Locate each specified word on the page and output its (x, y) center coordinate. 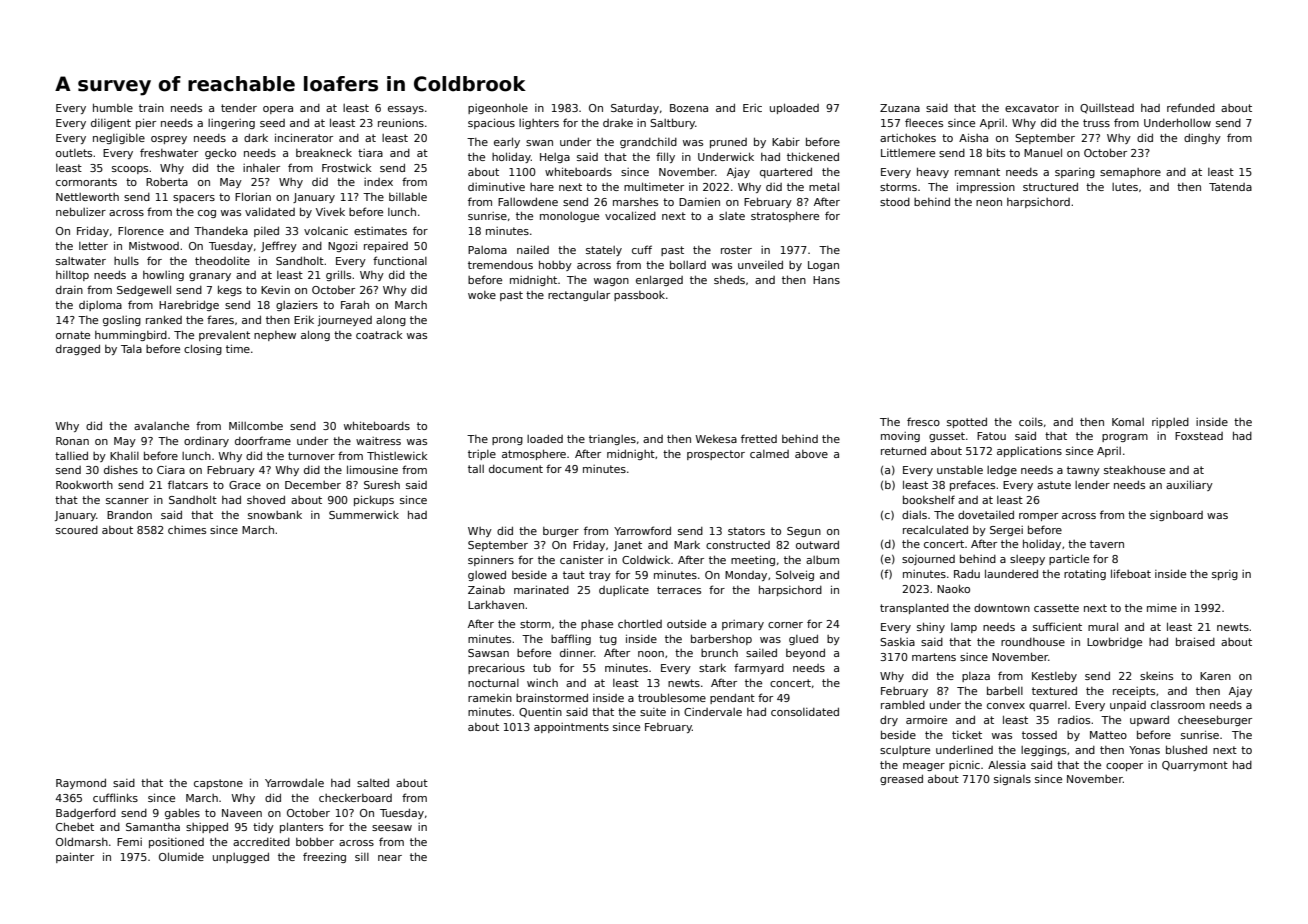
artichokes (908, 137)
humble (113, 107)
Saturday (635, 108)
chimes (187, 530)
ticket (967, 735)
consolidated (805, 711)
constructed (738, 545)
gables (182, 813)
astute (1054, 485)
